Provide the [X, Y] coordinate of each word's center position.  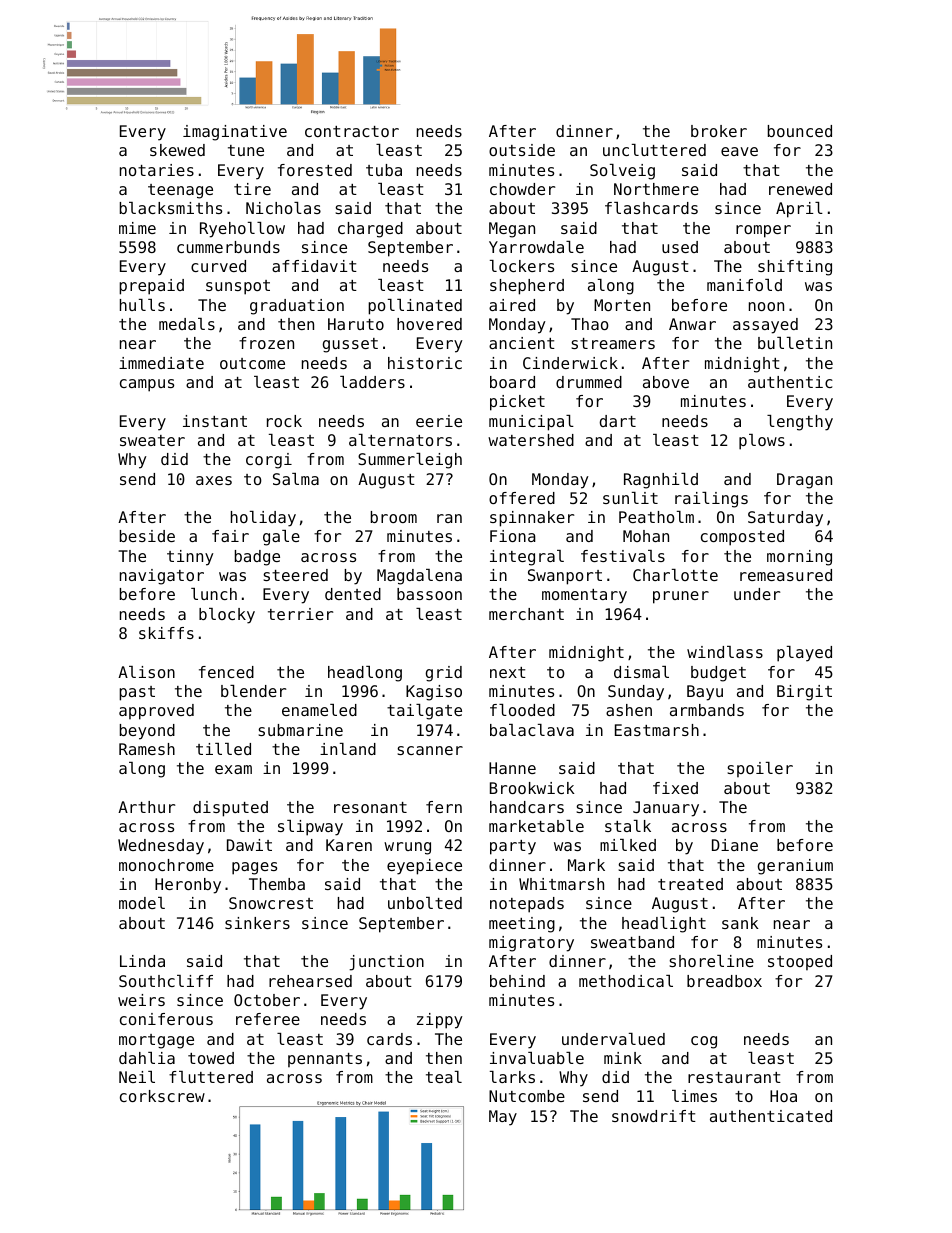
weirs [141, 1000]
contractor [352, 131]
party [513, 847]
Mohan [646, 536]
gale [281, 538]
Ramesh [147, 749]
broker [719, 131]
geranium [795, 867]
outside [522, 150]
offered [522, 498]
